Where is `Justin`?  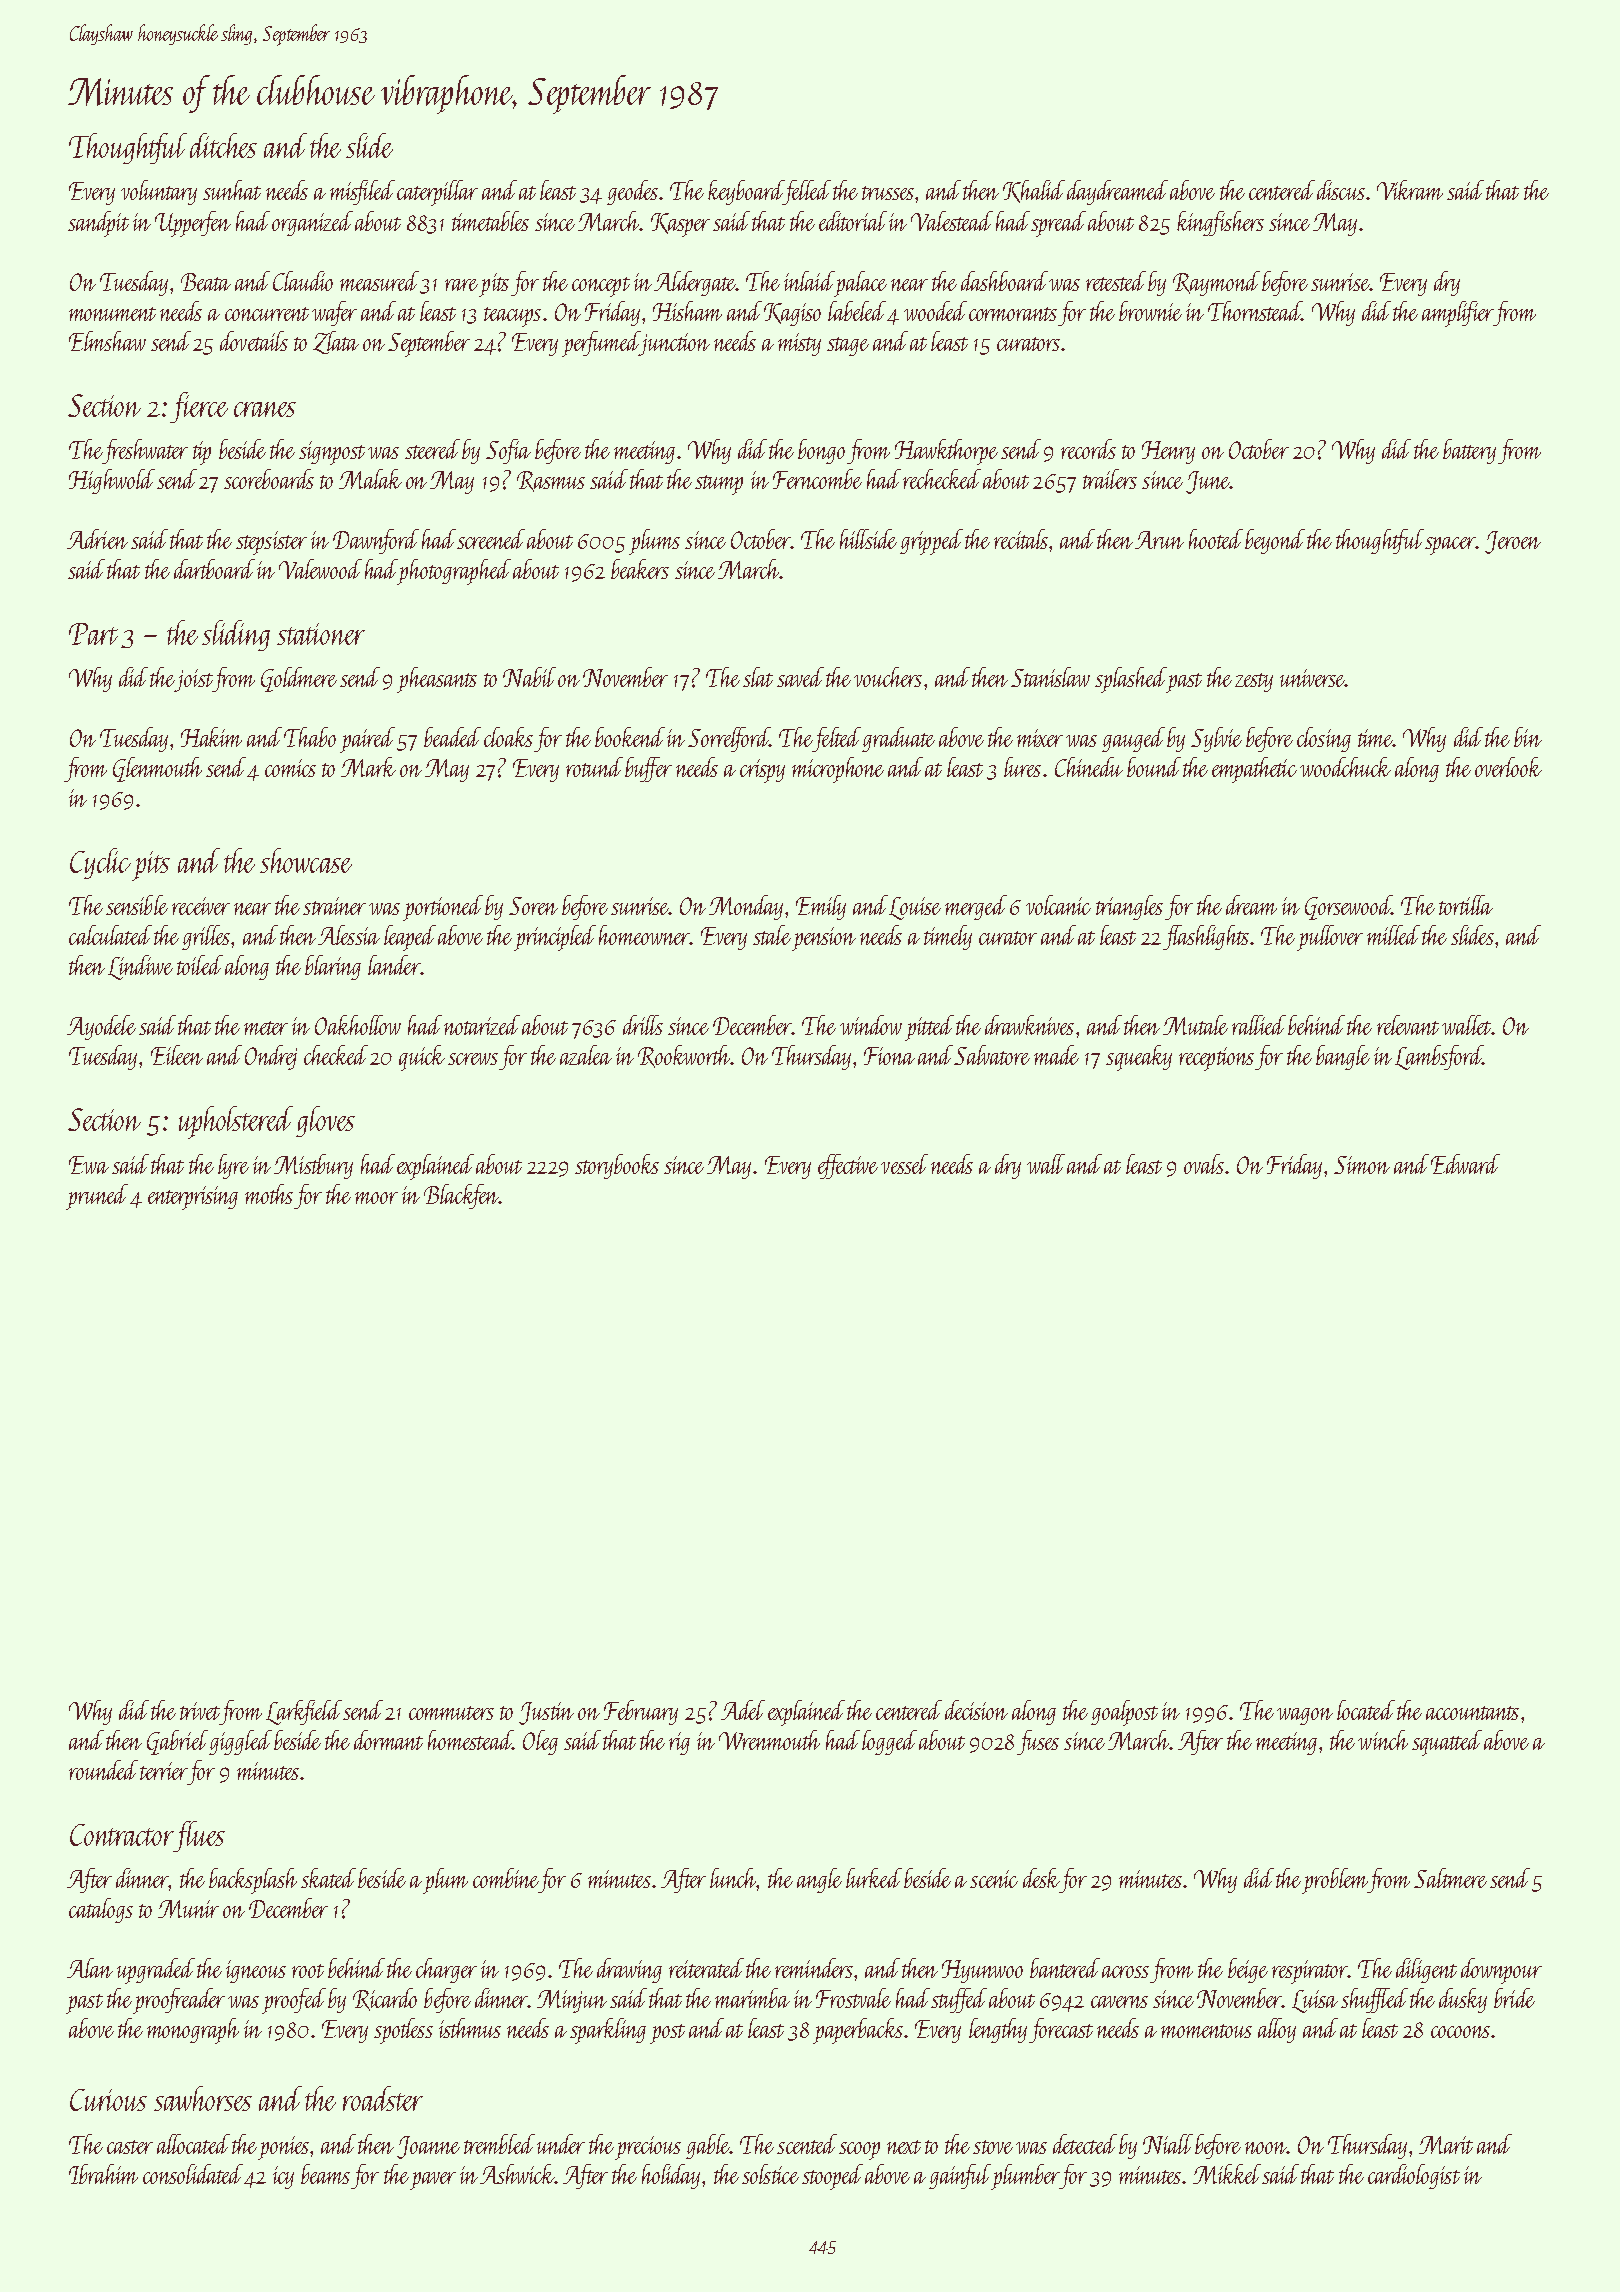
Justin is located at coordinates (546, 1713).
